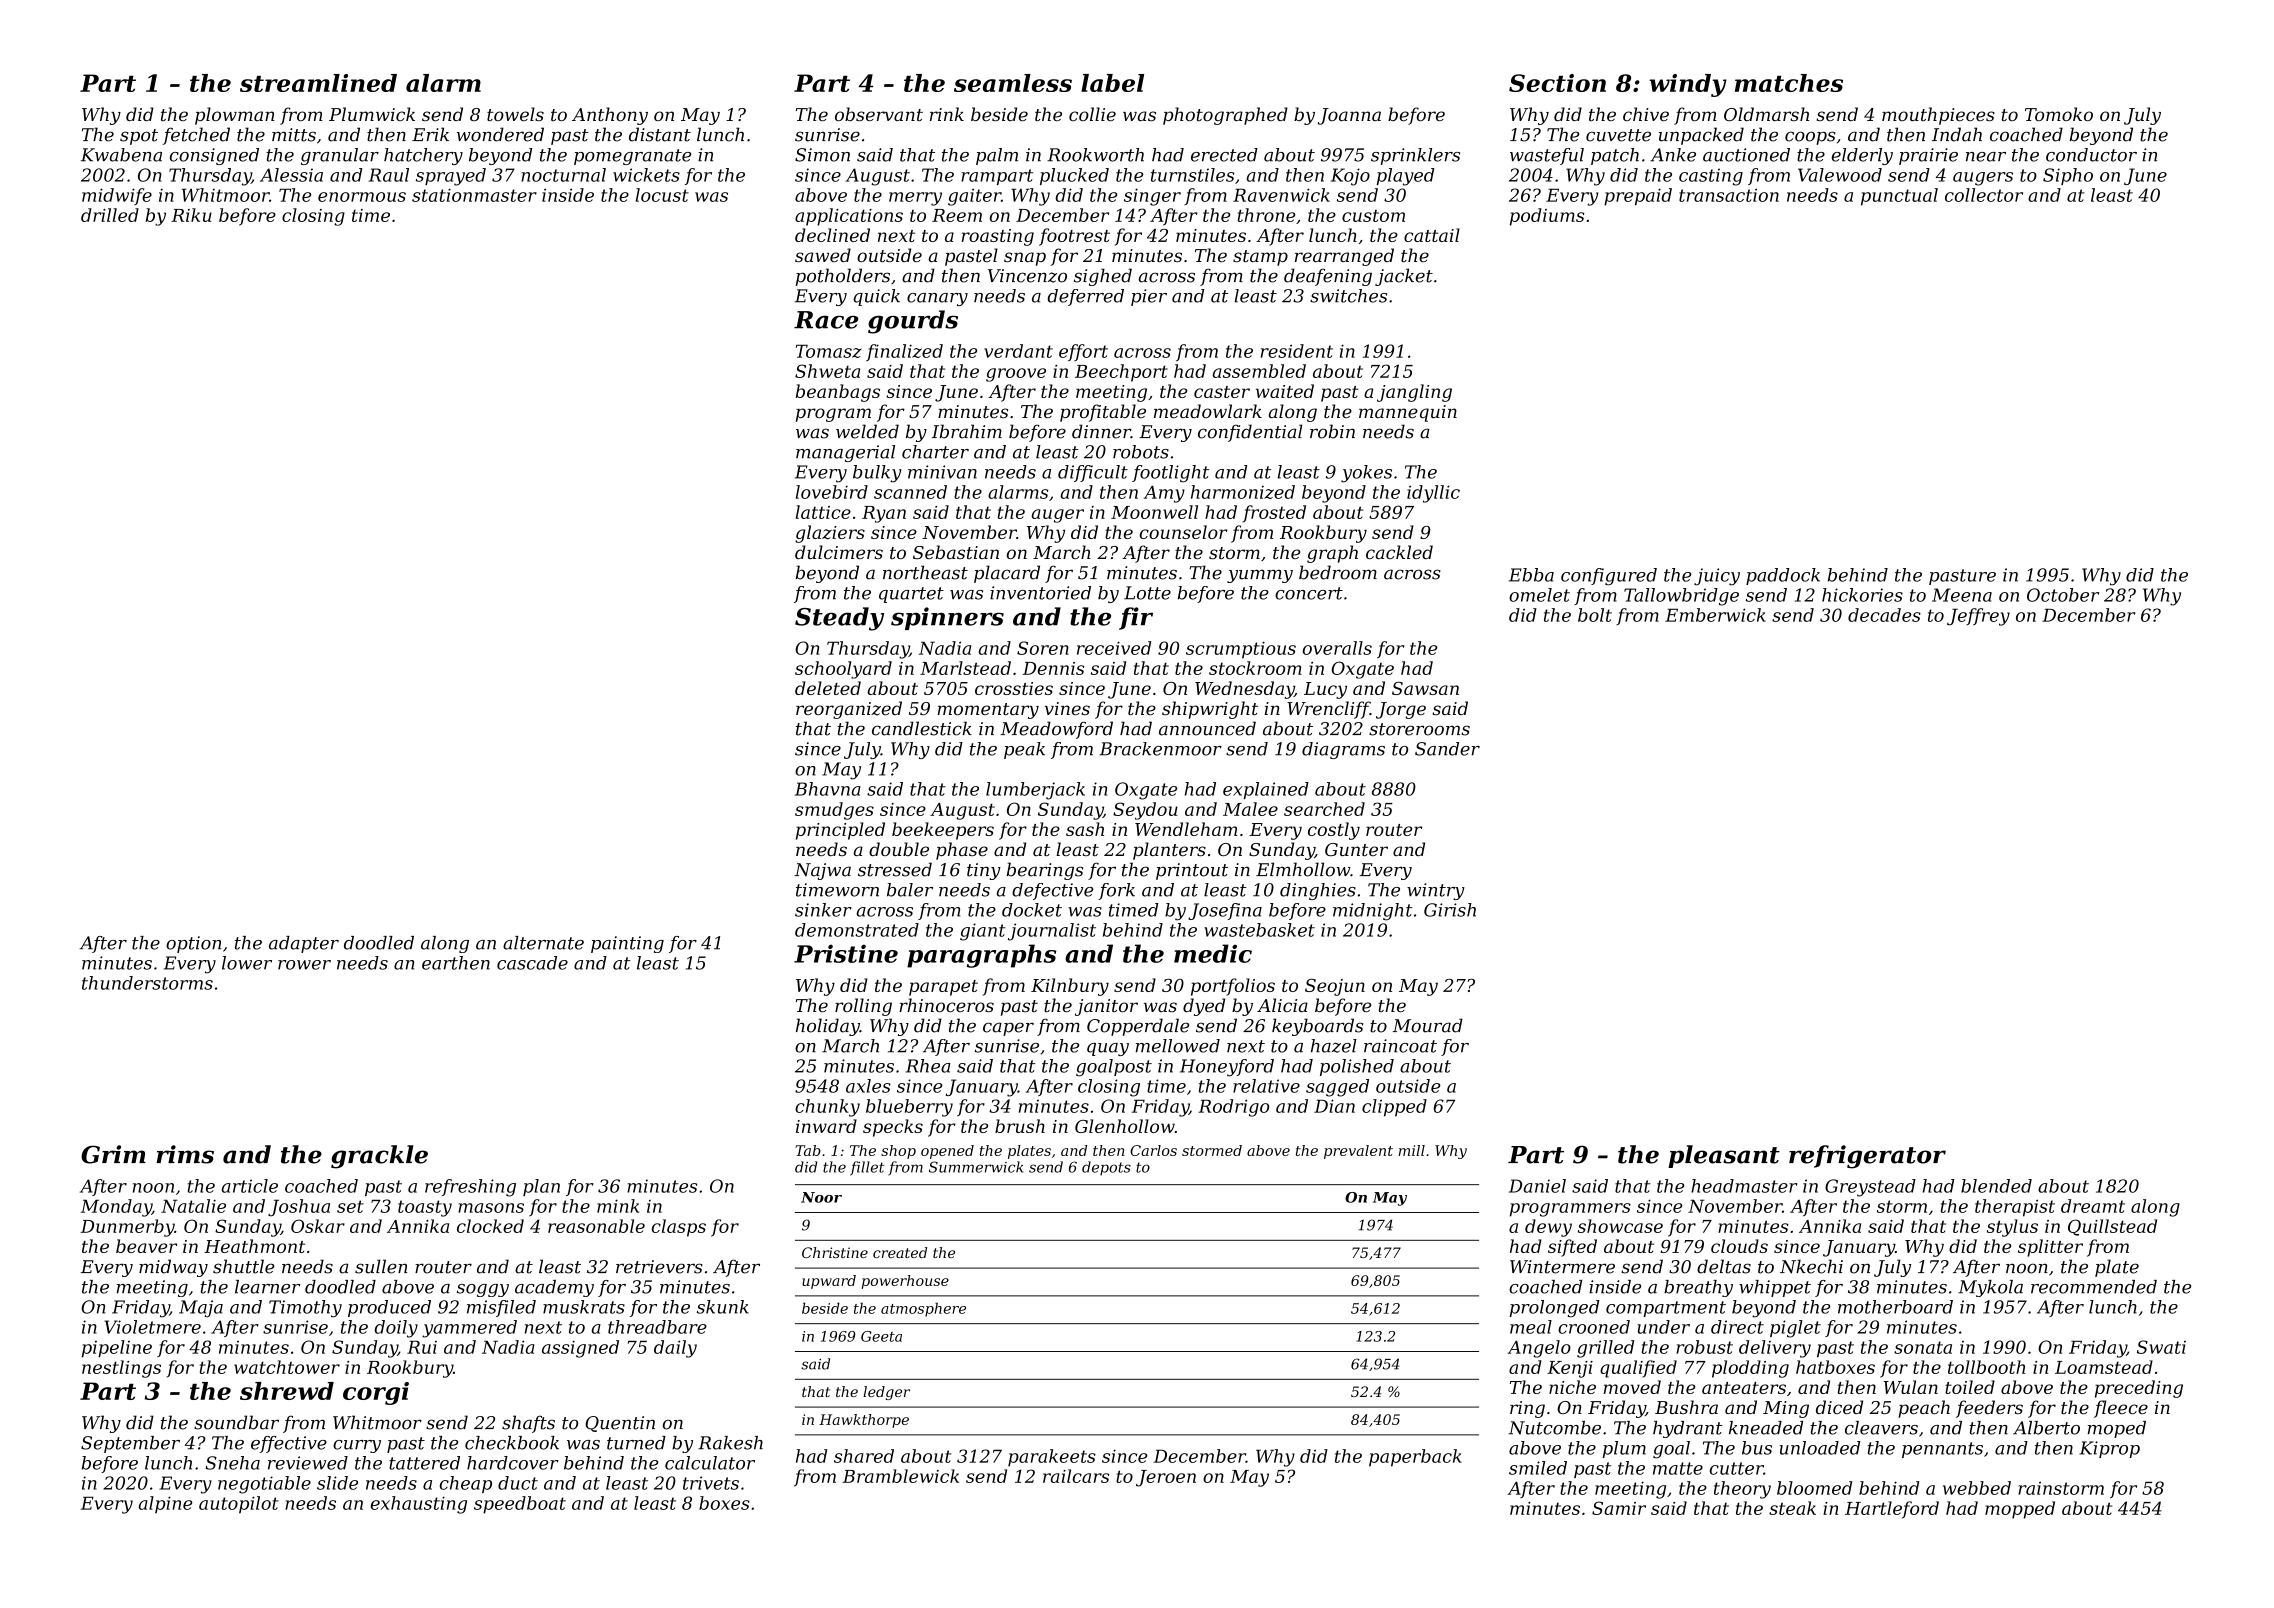  What do you see at coordinates (1450, 910) in the screenshot?
I see `Girish` at bounding box center [1450, 910].
